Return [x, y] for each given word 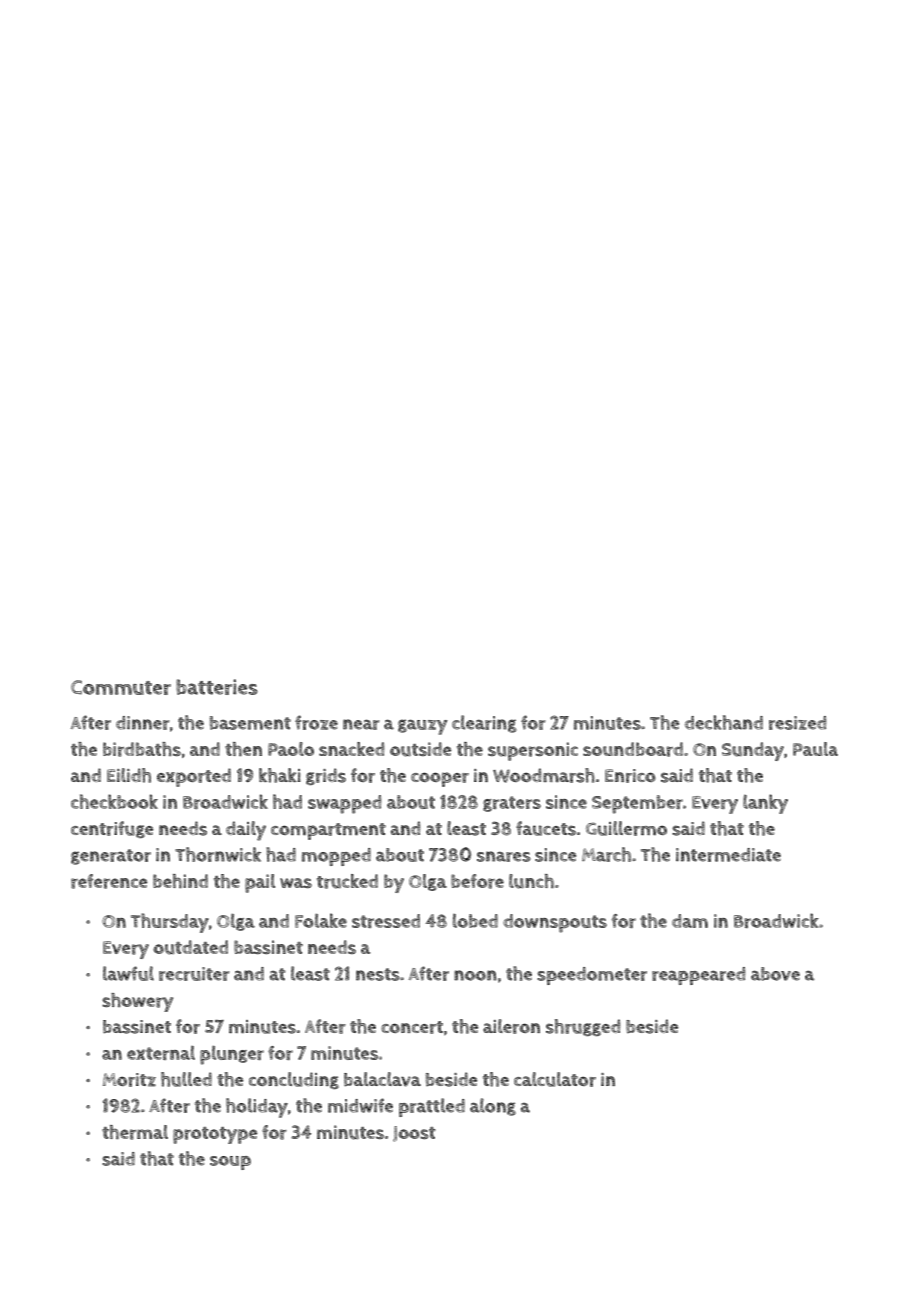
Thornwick [218, 854]
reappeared [698, 976]
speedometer [592, 976]
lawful [128, 973]
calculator [555, 1079]
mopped [336, 857]
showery [137, 1002]
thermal [135, 1132]
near [361, 724]
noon [475, 975]
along [493, 1107]
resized [797, 723]
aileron [511, 1026]
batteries [217, 687]
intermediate [728, 855]
